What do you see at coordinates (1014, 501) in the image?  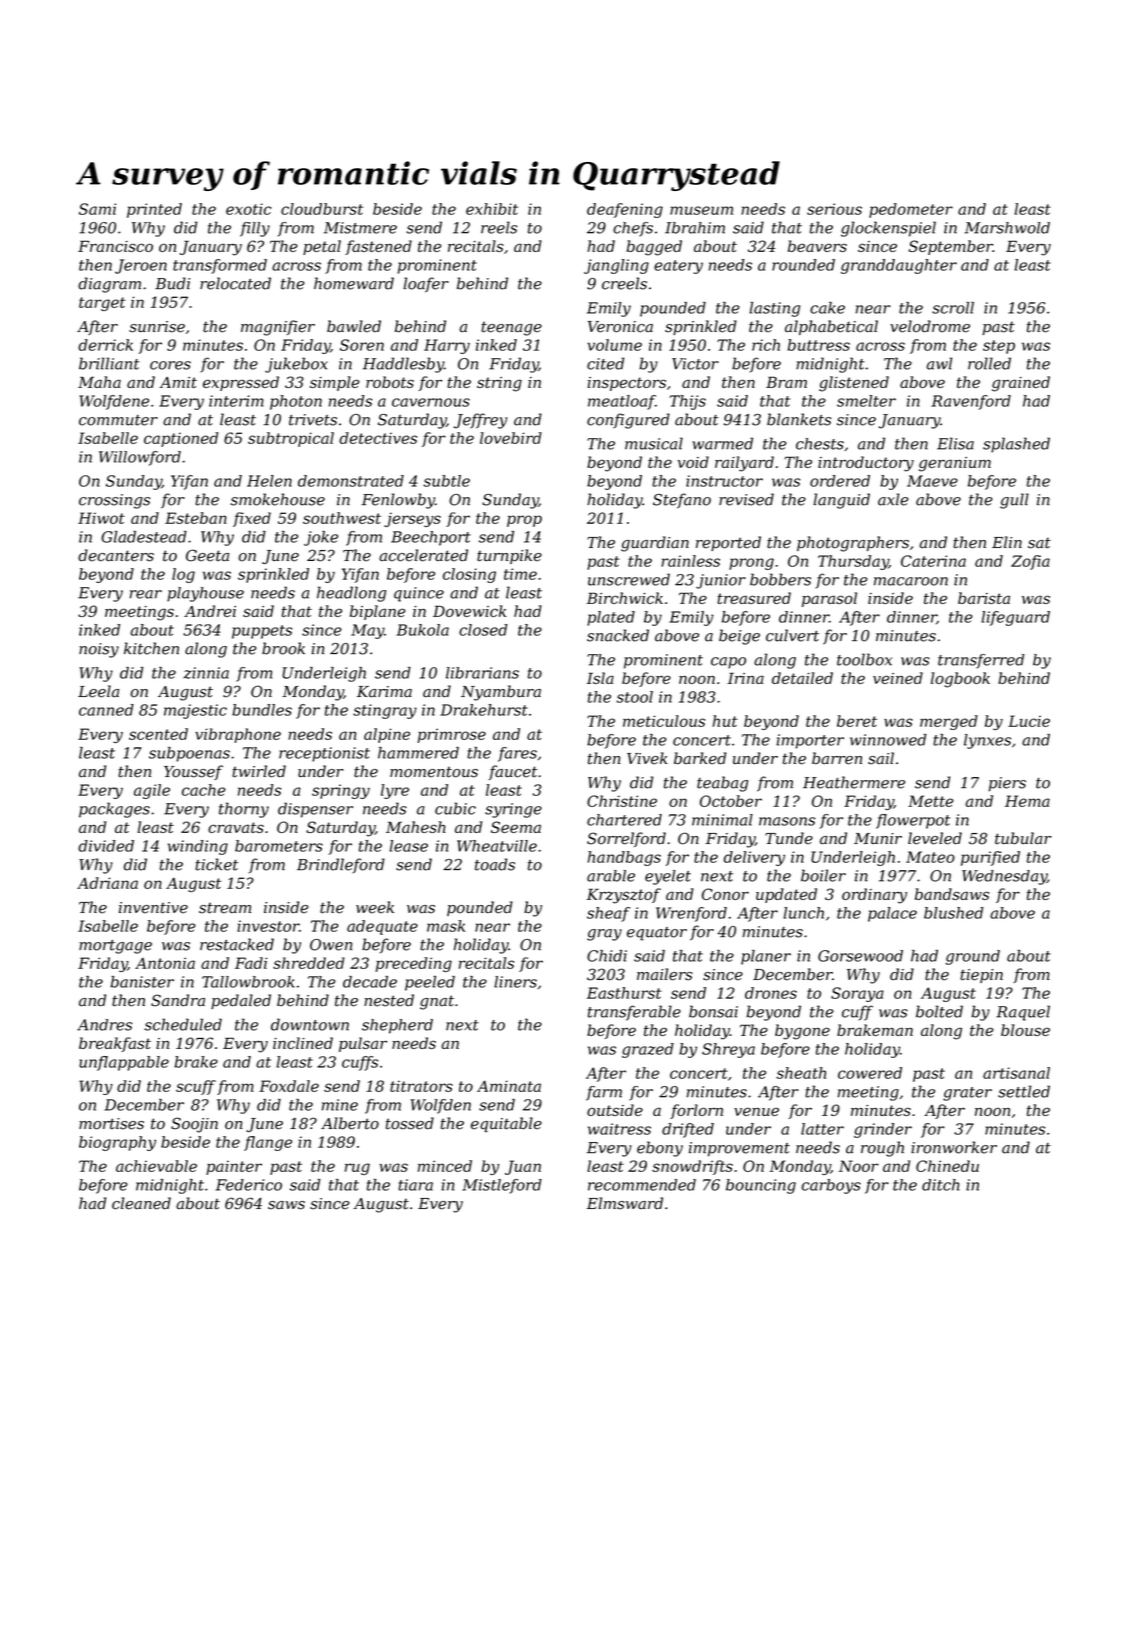 I see `gull` at bounding box center [1014, 501].
